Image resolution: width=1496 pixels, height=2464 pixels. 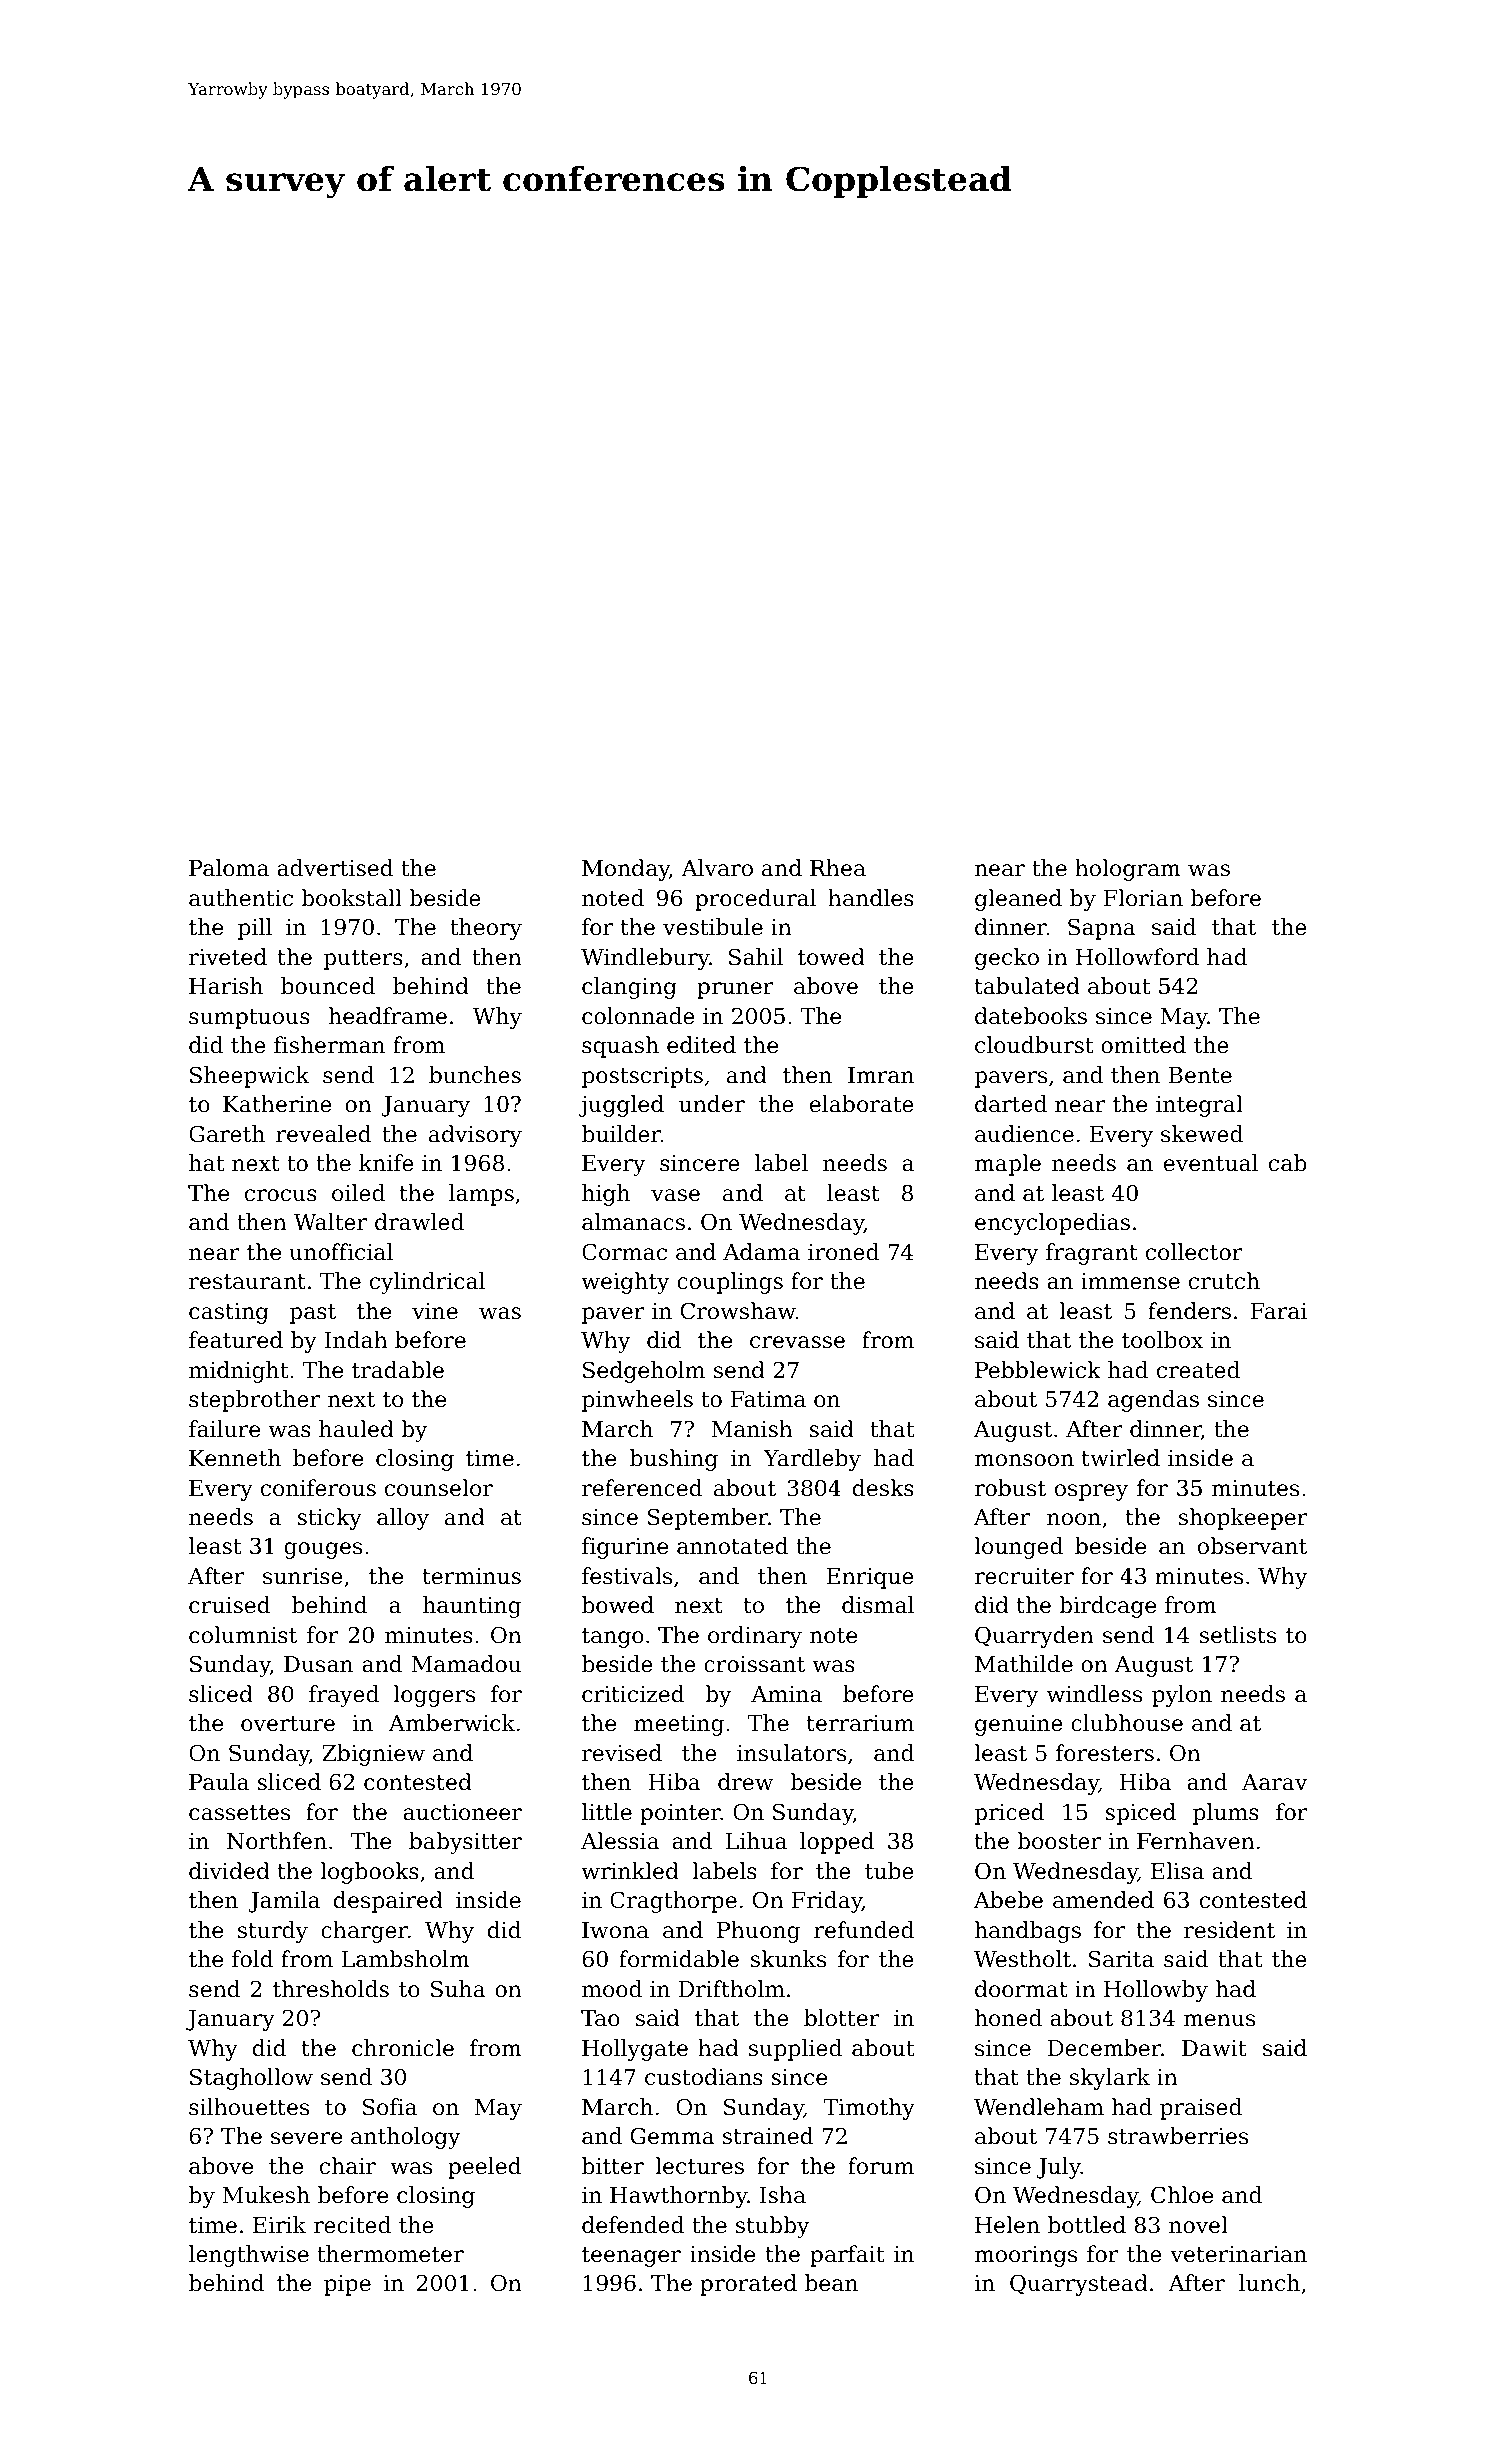 I want to click on fold, so click(x=252, y=1959).
